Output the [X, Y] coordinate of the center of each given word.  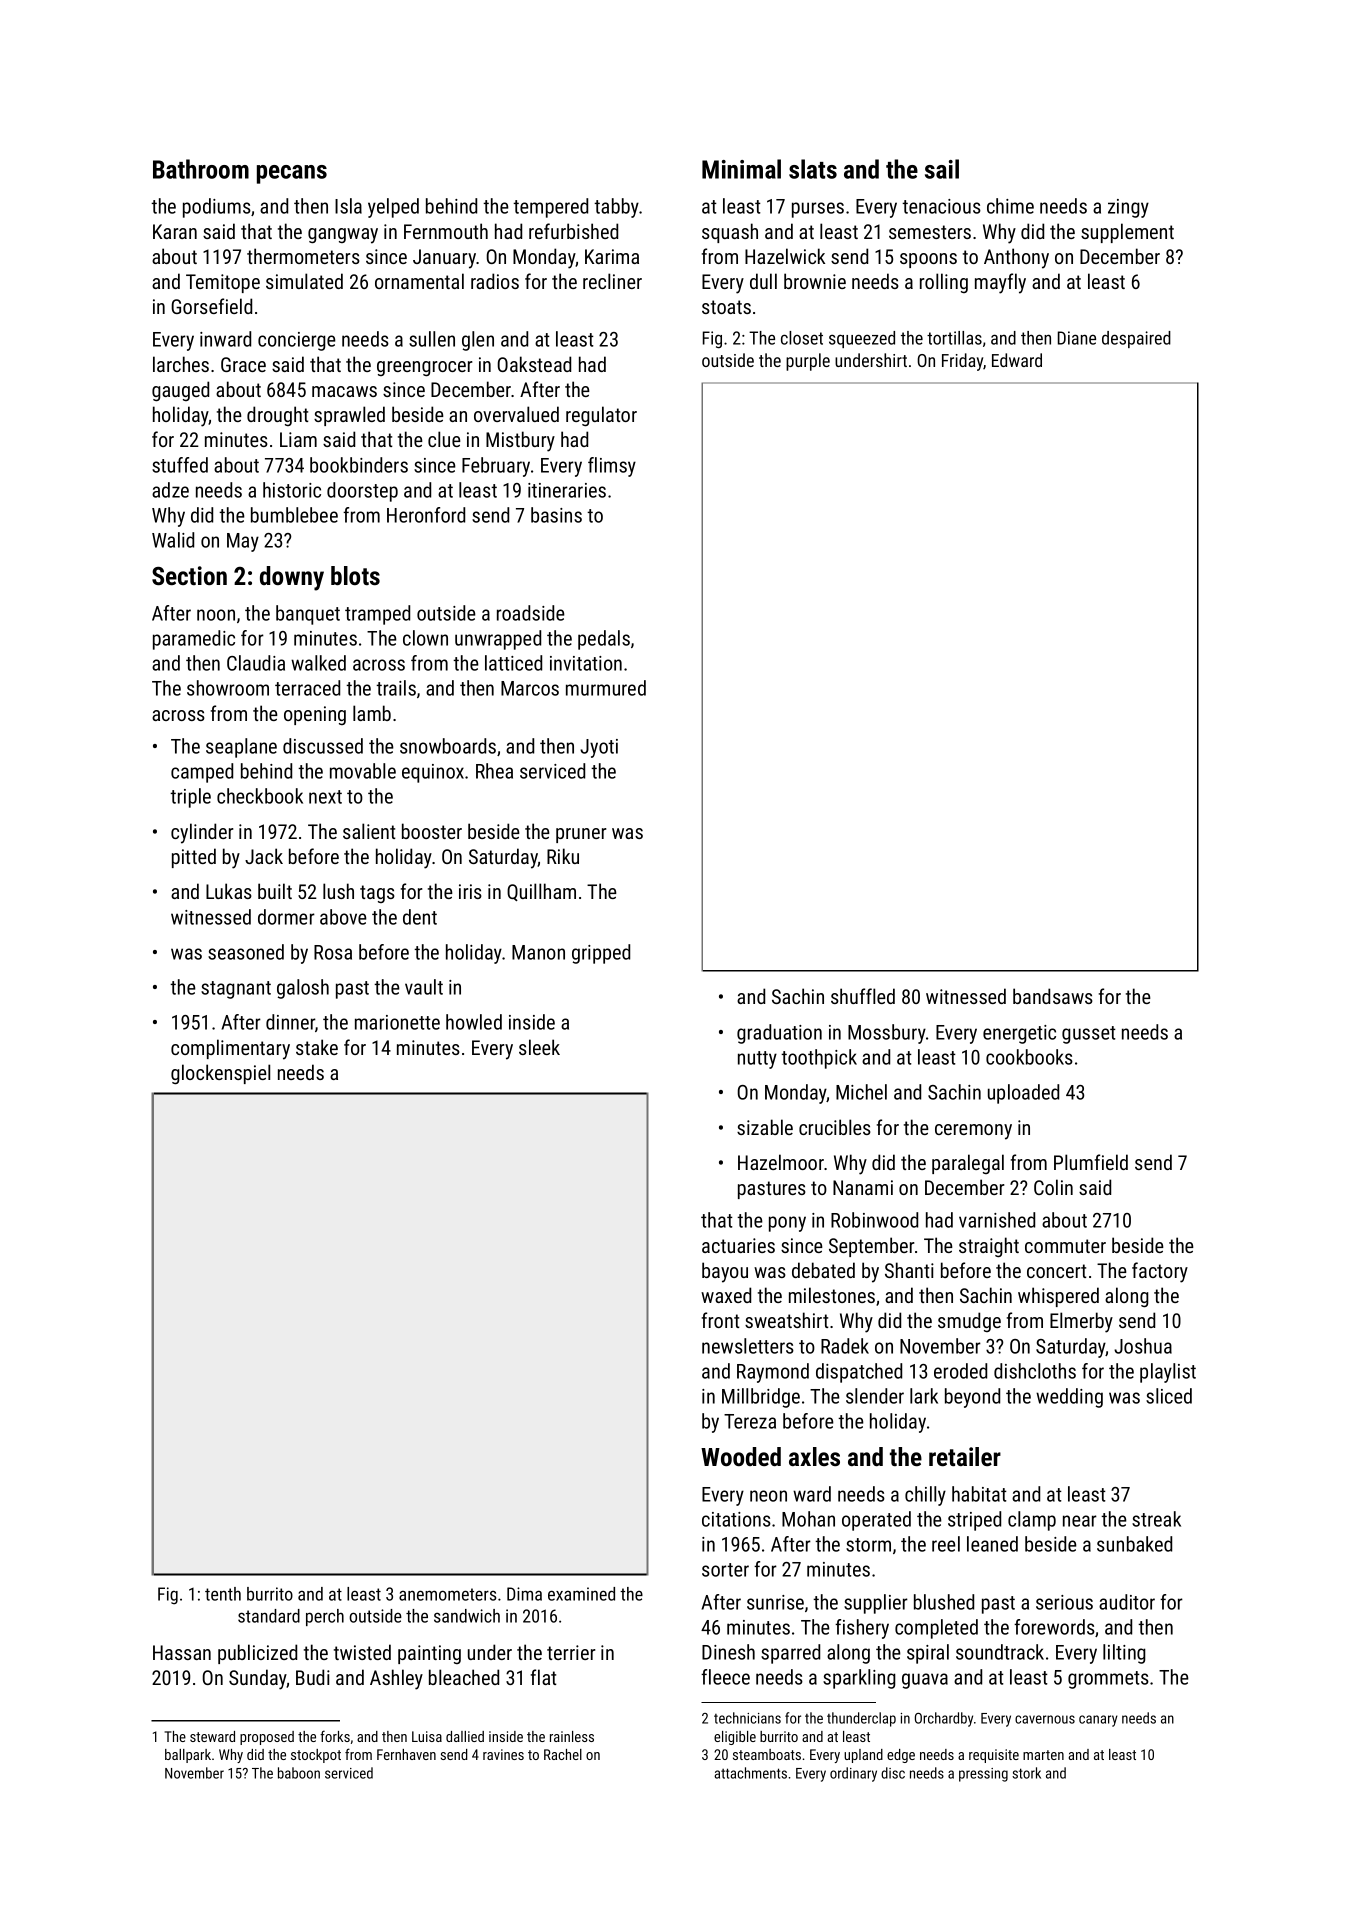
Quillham [541, 892]
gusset [1089, 1035]
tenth [223, 1594]
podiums [217, 208]
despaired [1136, 339]
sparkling [859, 1679]
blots [355, 575]
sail [942, 169]
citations [736, 1519]
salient [369, 831]
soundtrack [1000, 1652]
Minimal [741, 169]
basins [556, 515]
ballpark [188, 1756]
